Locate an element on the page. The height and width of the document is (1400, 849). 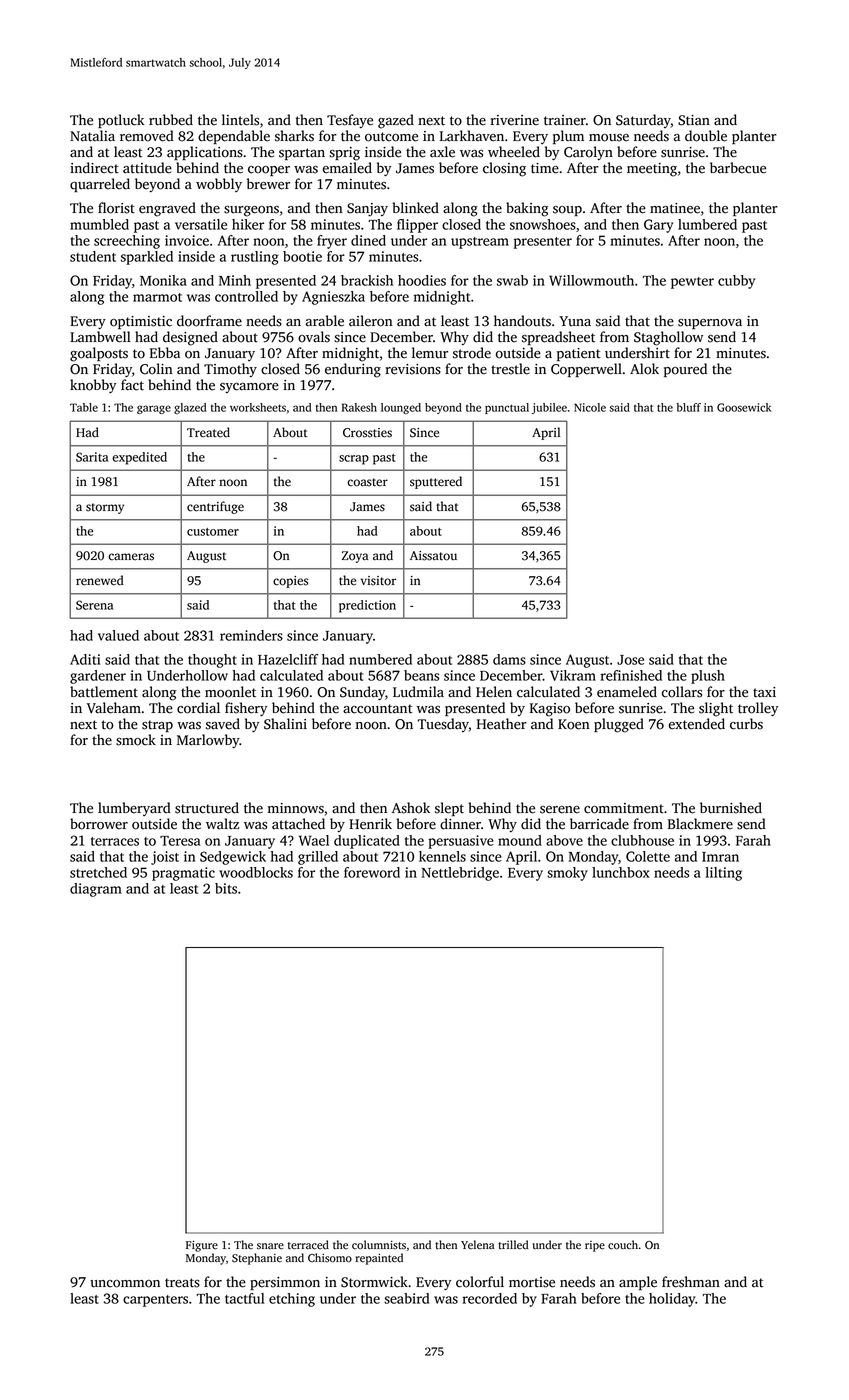
Copperwell is located at coordinates (586, 370).
